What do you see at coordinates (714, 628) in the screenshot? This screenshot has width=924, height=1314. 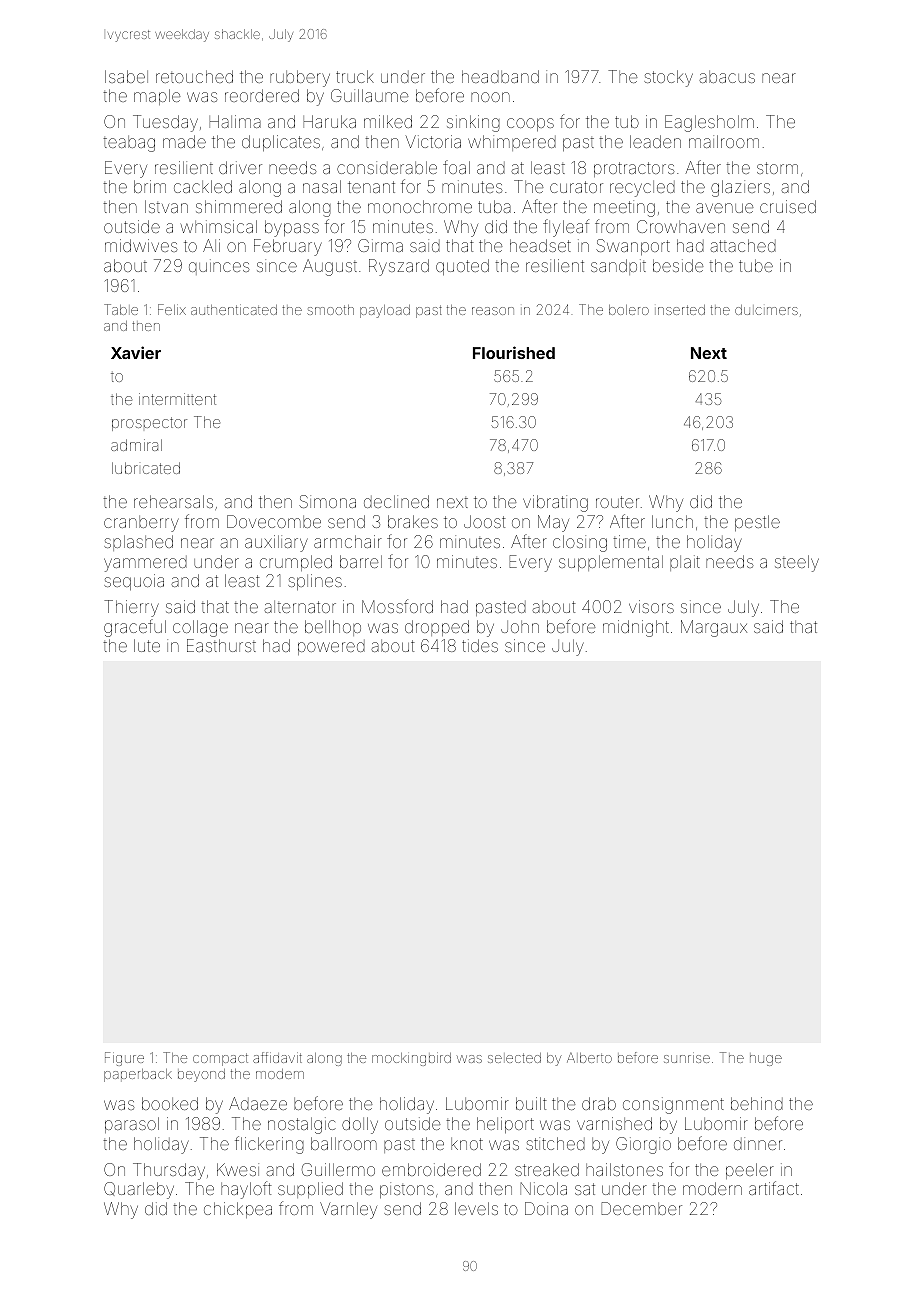 I see `Margaux` at bounding box center [714, 628].
